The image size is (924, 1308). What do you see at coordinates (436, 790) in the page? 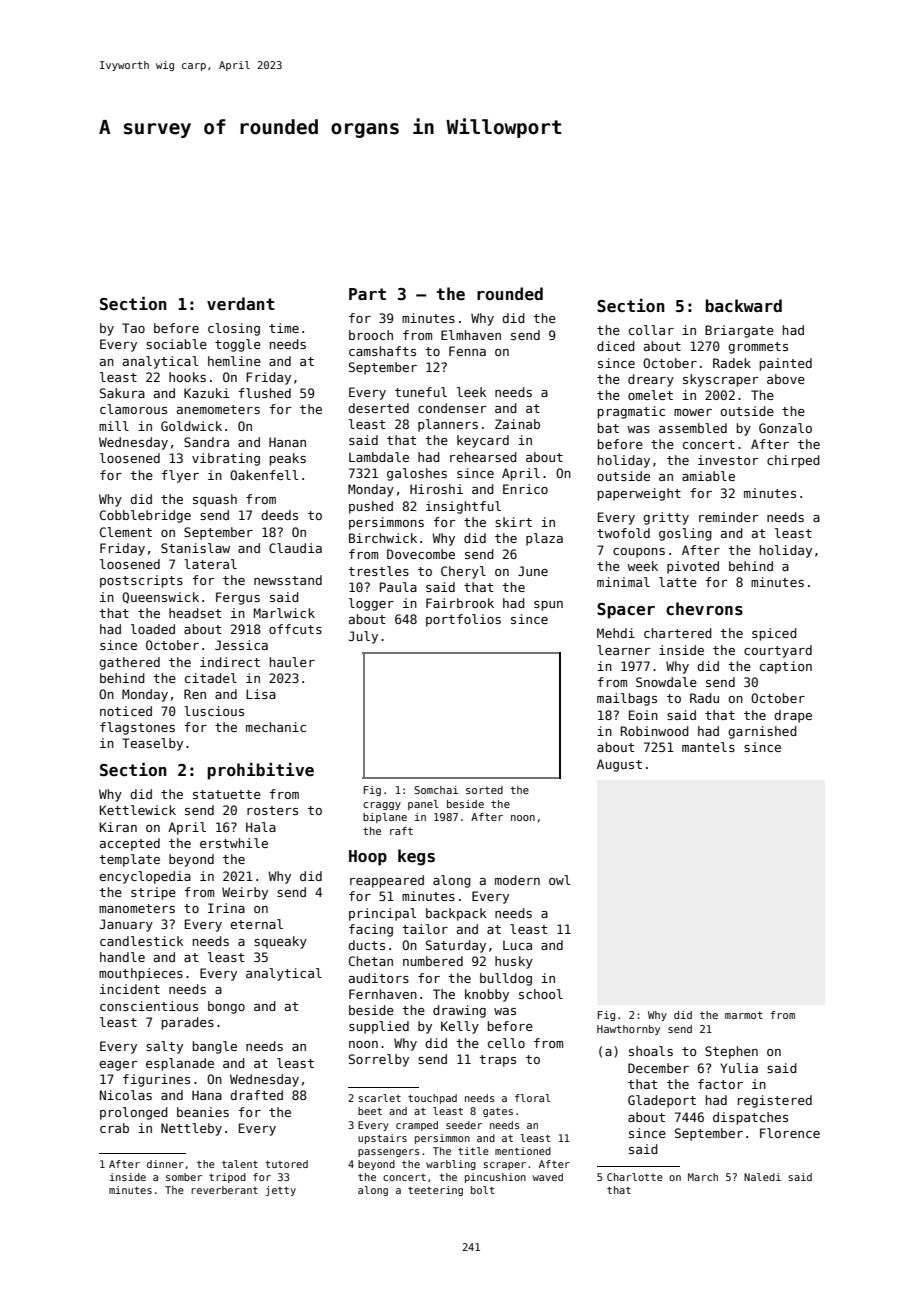
I see `Somchai` at bounding box center [436, 790].
